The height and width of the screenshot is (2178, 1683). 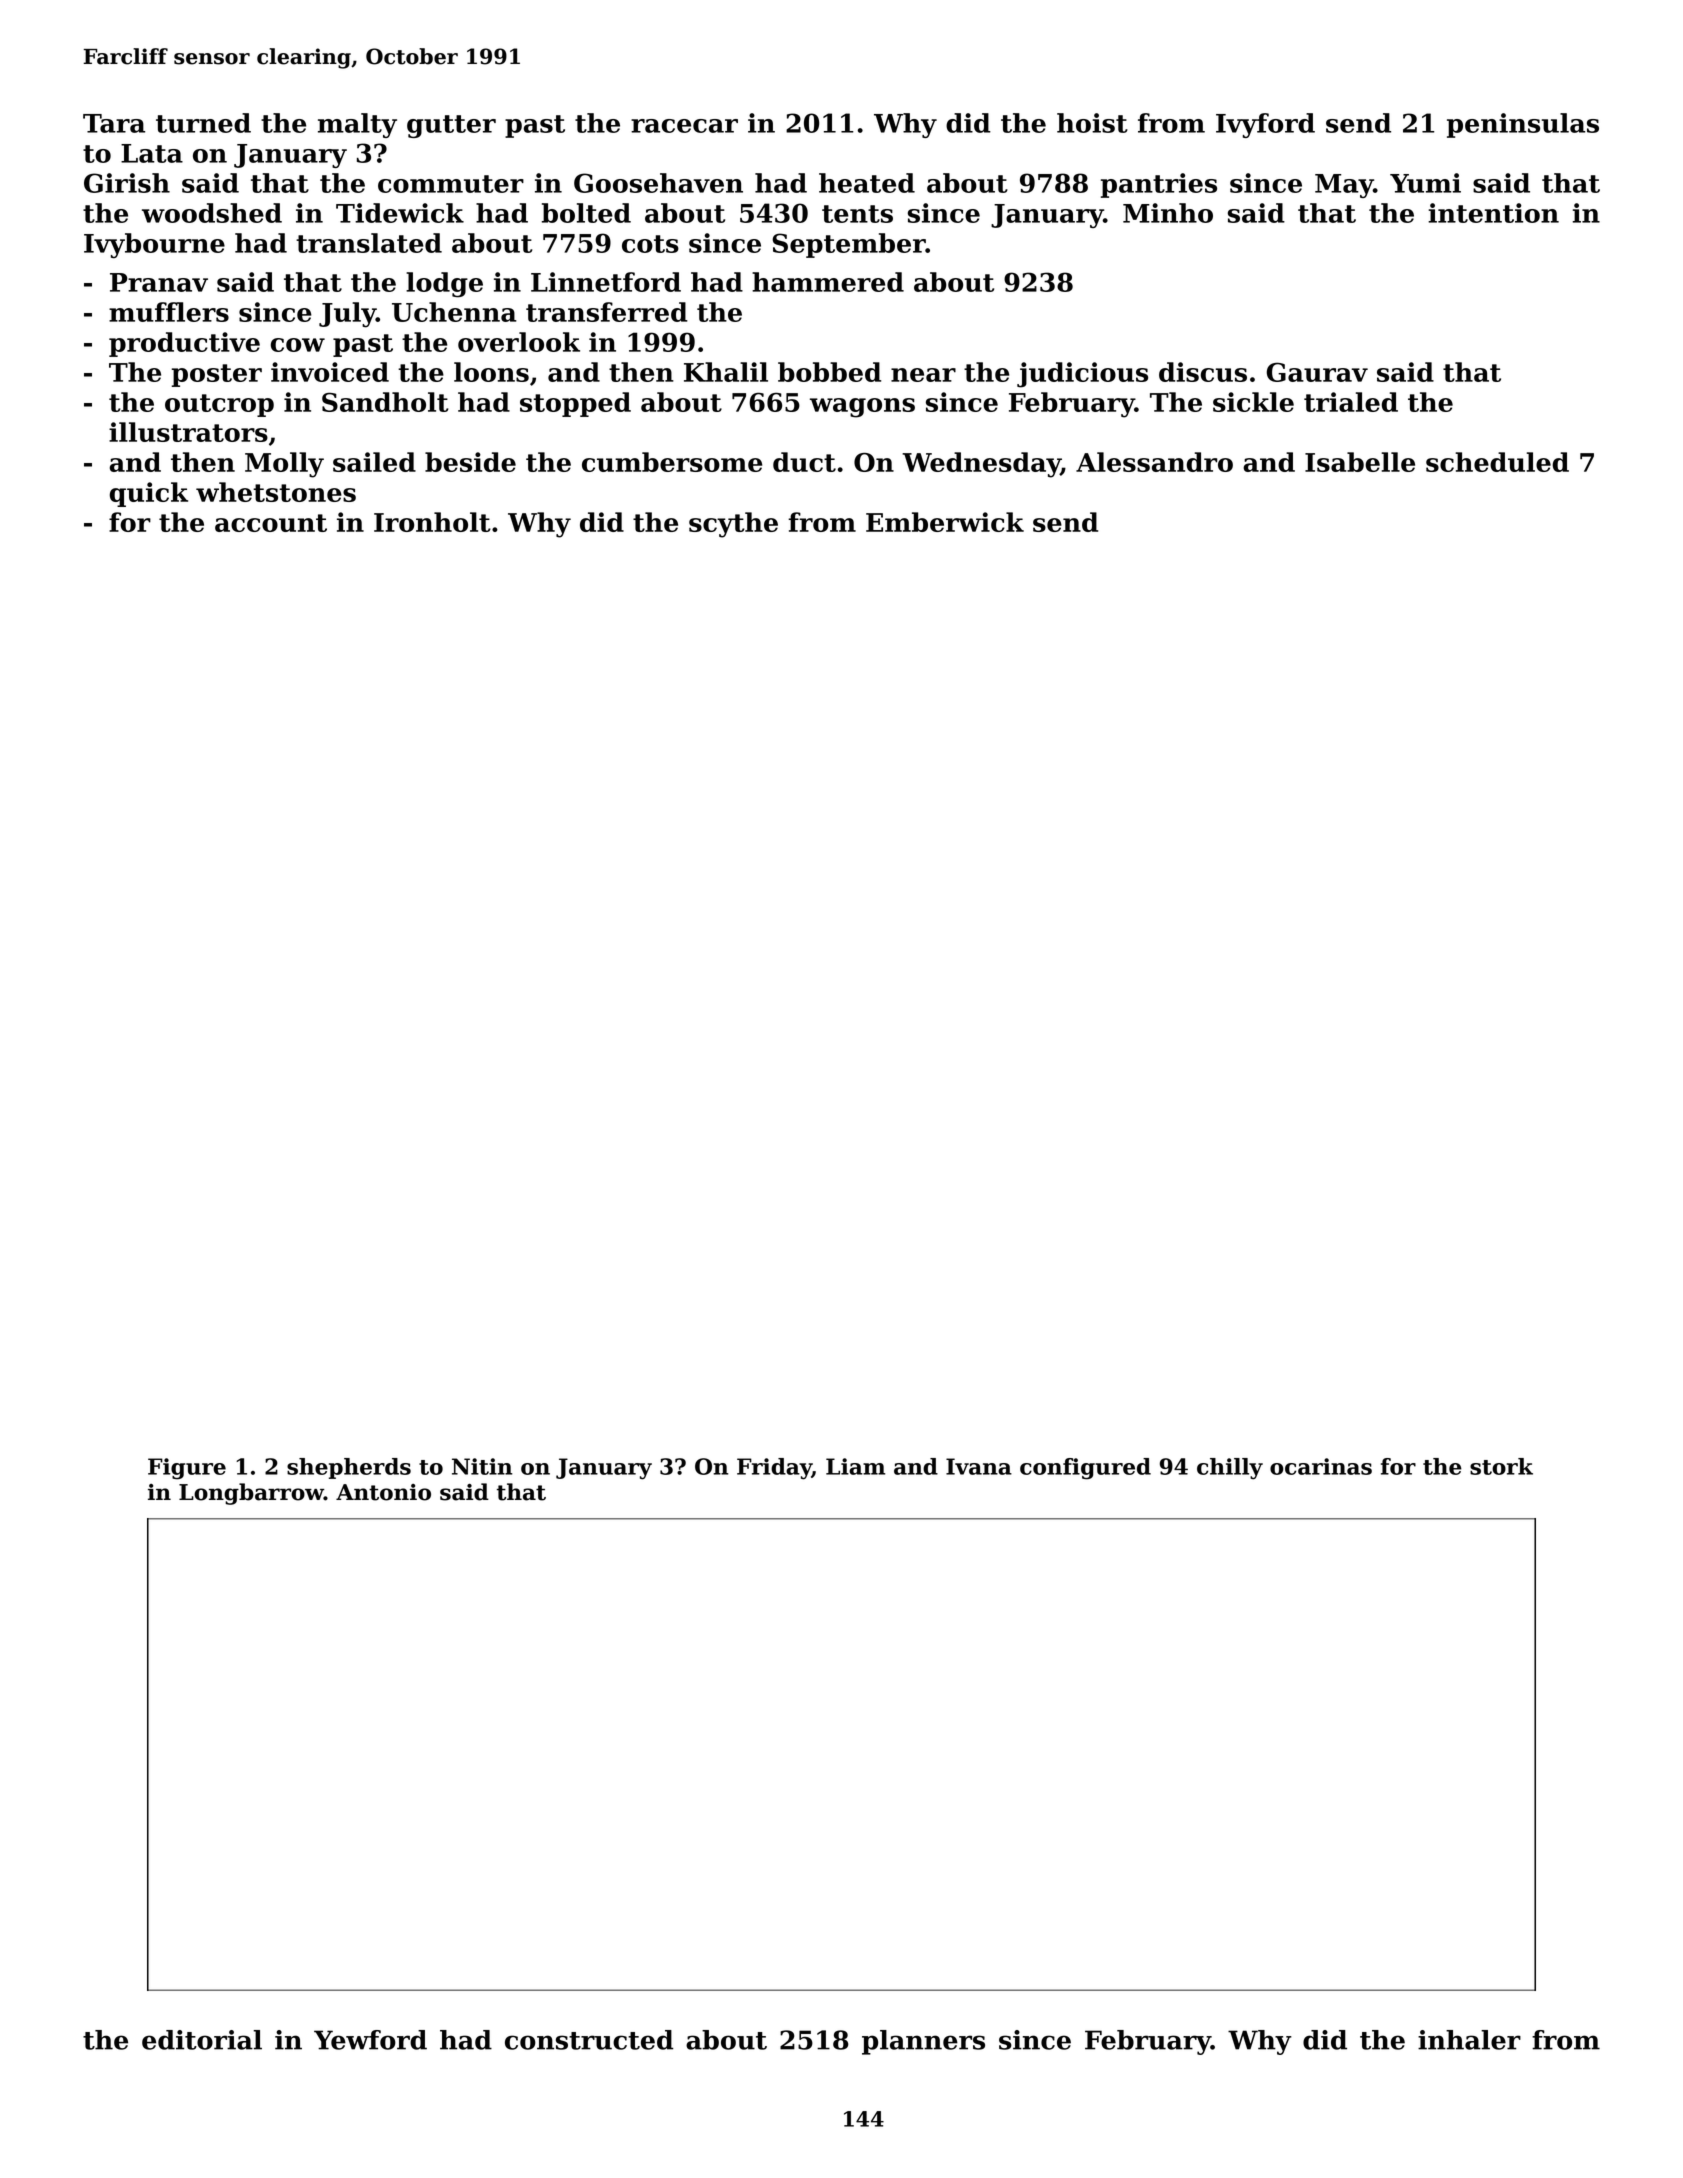 What do you see at coordinates (1501, 1466) in the screenshot?
I see `stork` at bounding box center [1501, 1466].
